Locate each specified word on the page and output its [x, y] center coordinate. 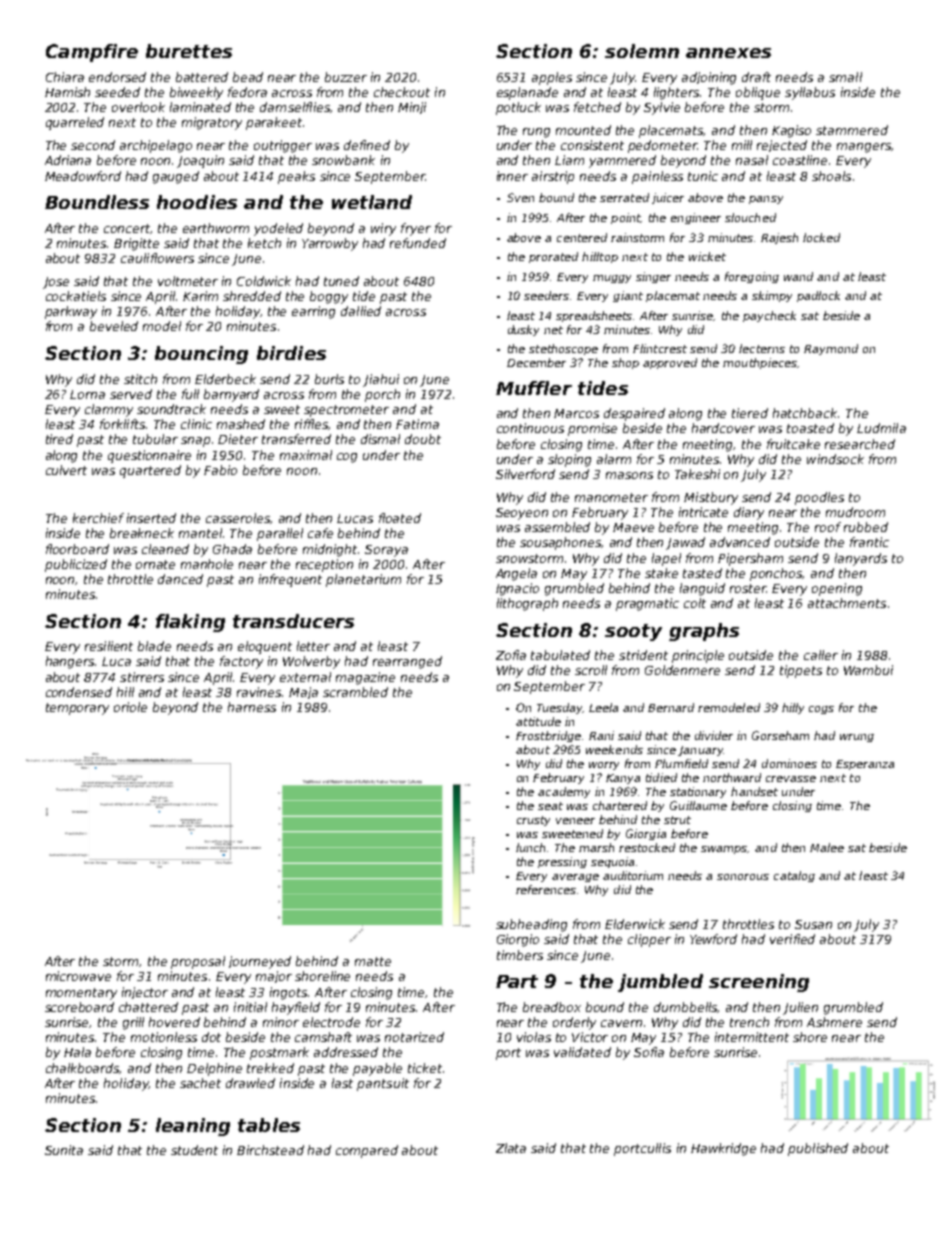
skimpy [772, 296]
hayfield [296, 1008]
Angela [516, 574]
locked [821, 237]
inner [512, 176]
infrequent [290, 580]
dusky [523, 330]
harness [252, 707]
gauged [176, 177]
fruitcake [793, 444]
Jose [56, 283]
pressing [562, 862]
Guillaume [698, 805]
